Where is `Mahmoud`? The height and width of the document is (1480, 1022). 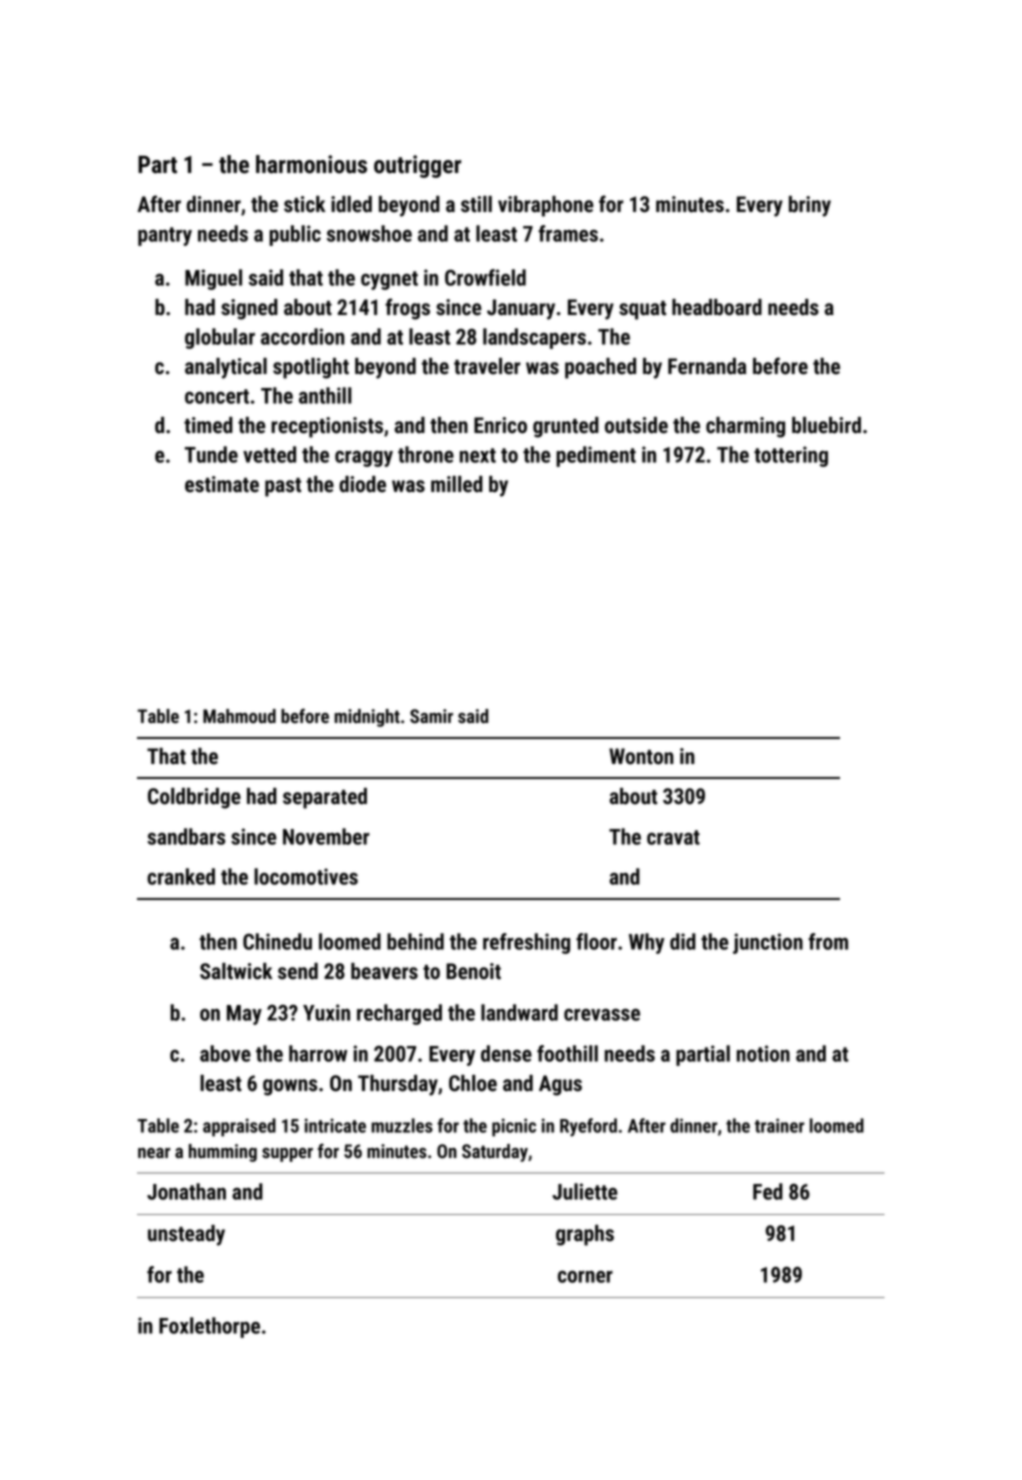 Mahmoud is located at coordinates (239, 716).
